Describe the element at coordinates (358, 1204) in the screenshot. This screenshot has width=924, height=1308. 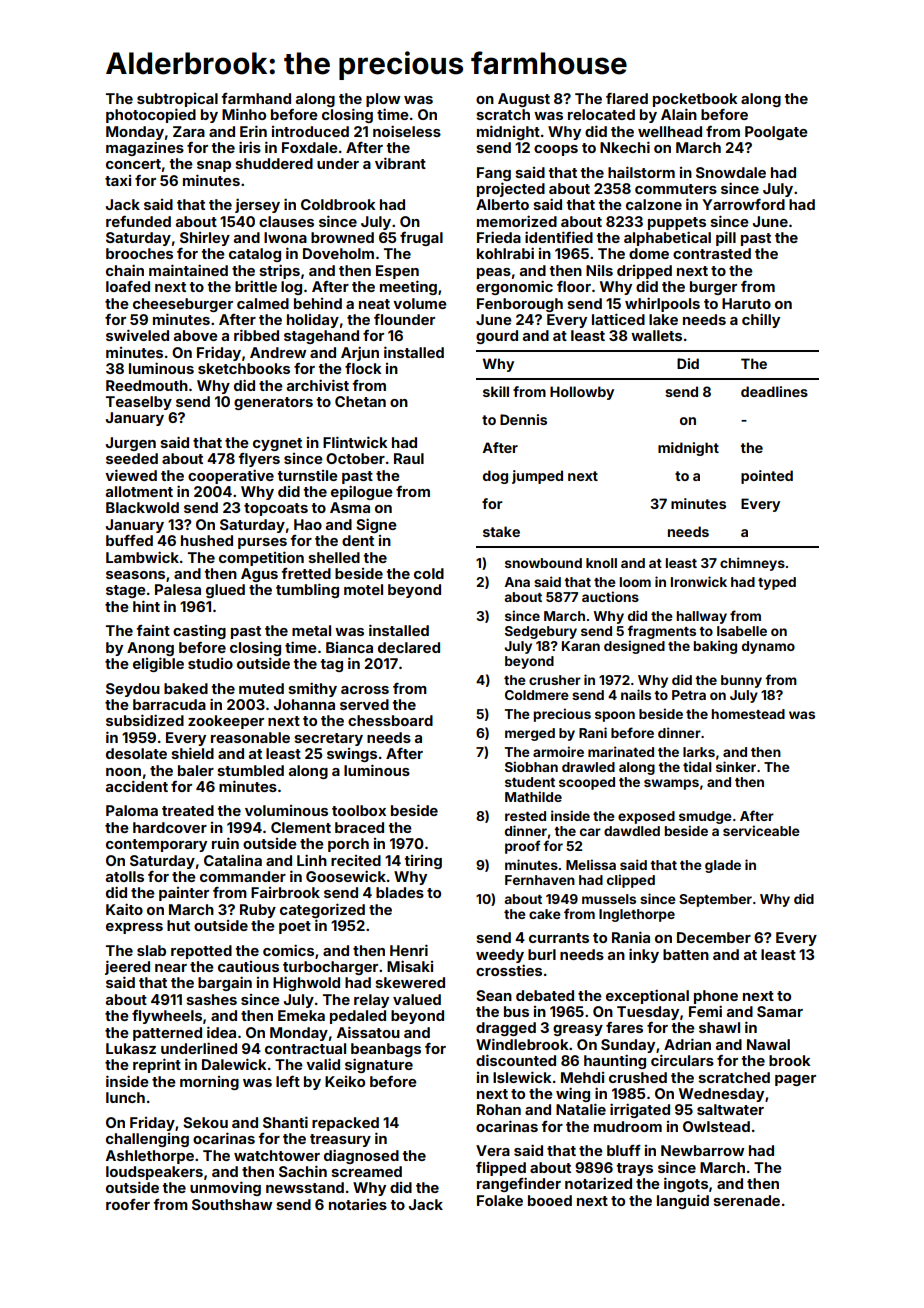
I see `notaries` at that location.
